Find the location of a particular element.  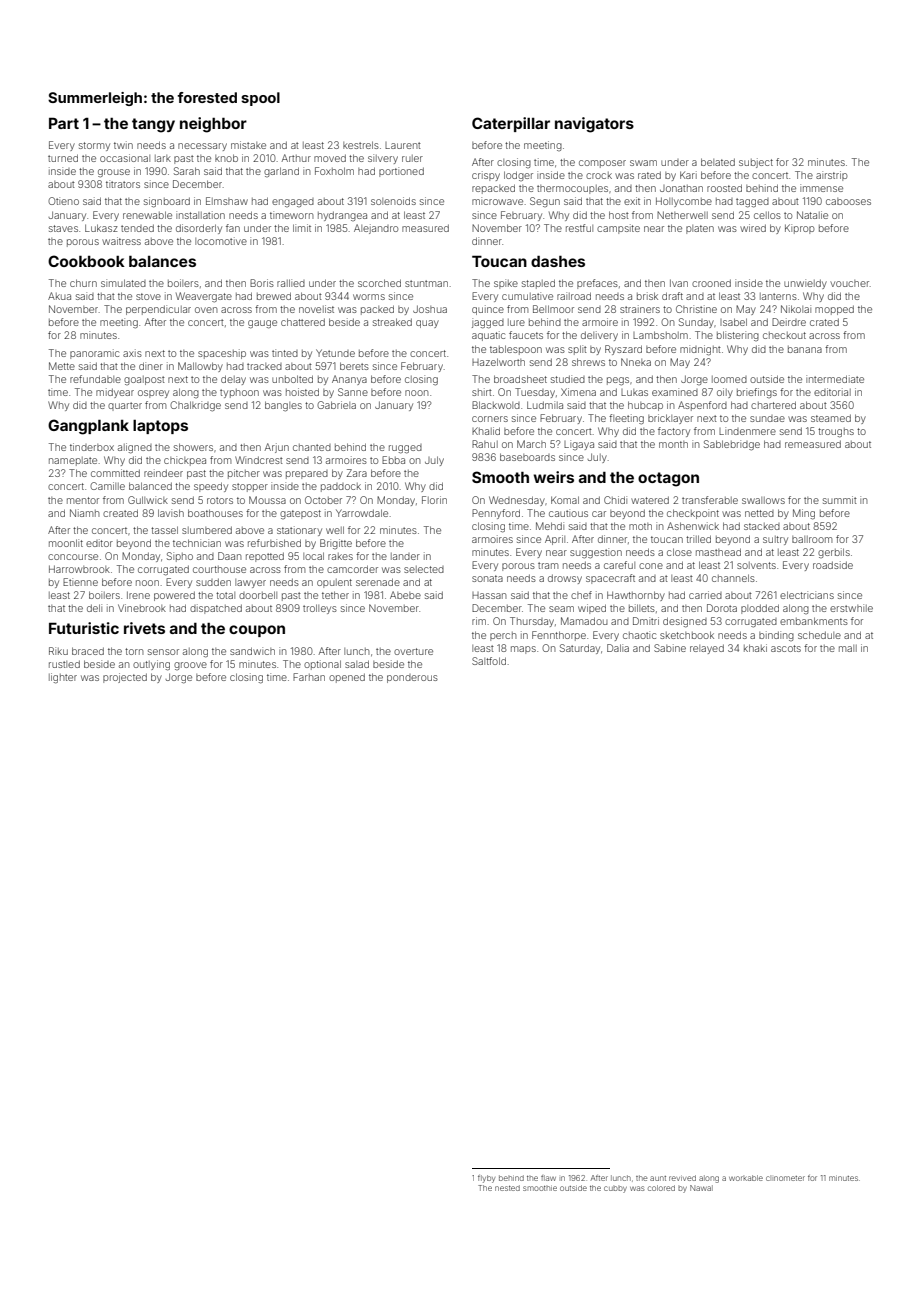

Part is located at coordinates (64, 123).
